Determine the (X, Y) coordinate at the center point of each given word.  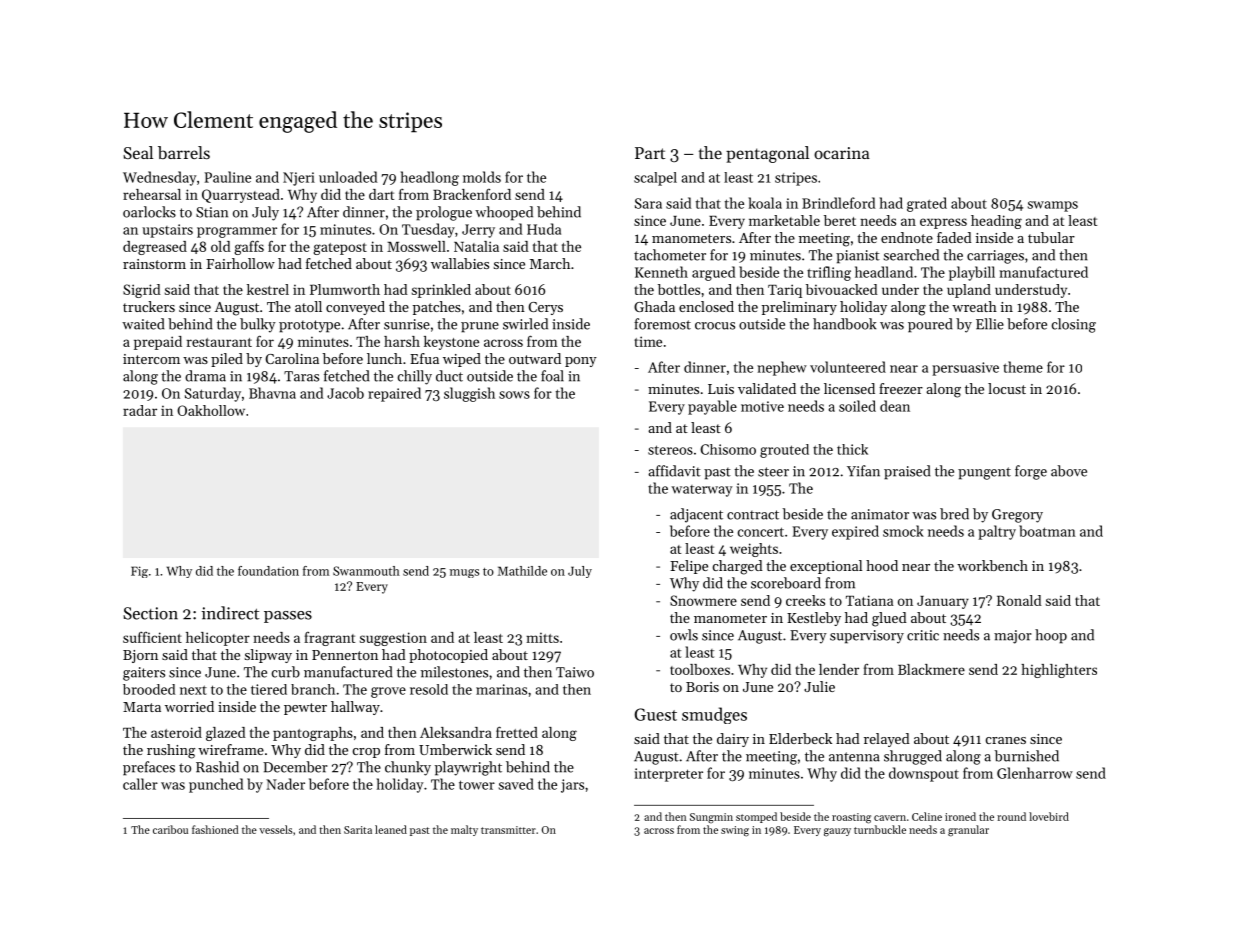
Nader (285, 784)
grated (927, 204)
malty (464, 830)
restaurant (219, 342)
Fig (139, 572)
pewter (305, 709)
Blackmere (931, 669)
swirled (525, 324)
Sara (648, 203)
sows (514, 395)
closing (1074, 325)
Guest (655, 714)
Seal (138, 152)
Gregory (1017, 516)
